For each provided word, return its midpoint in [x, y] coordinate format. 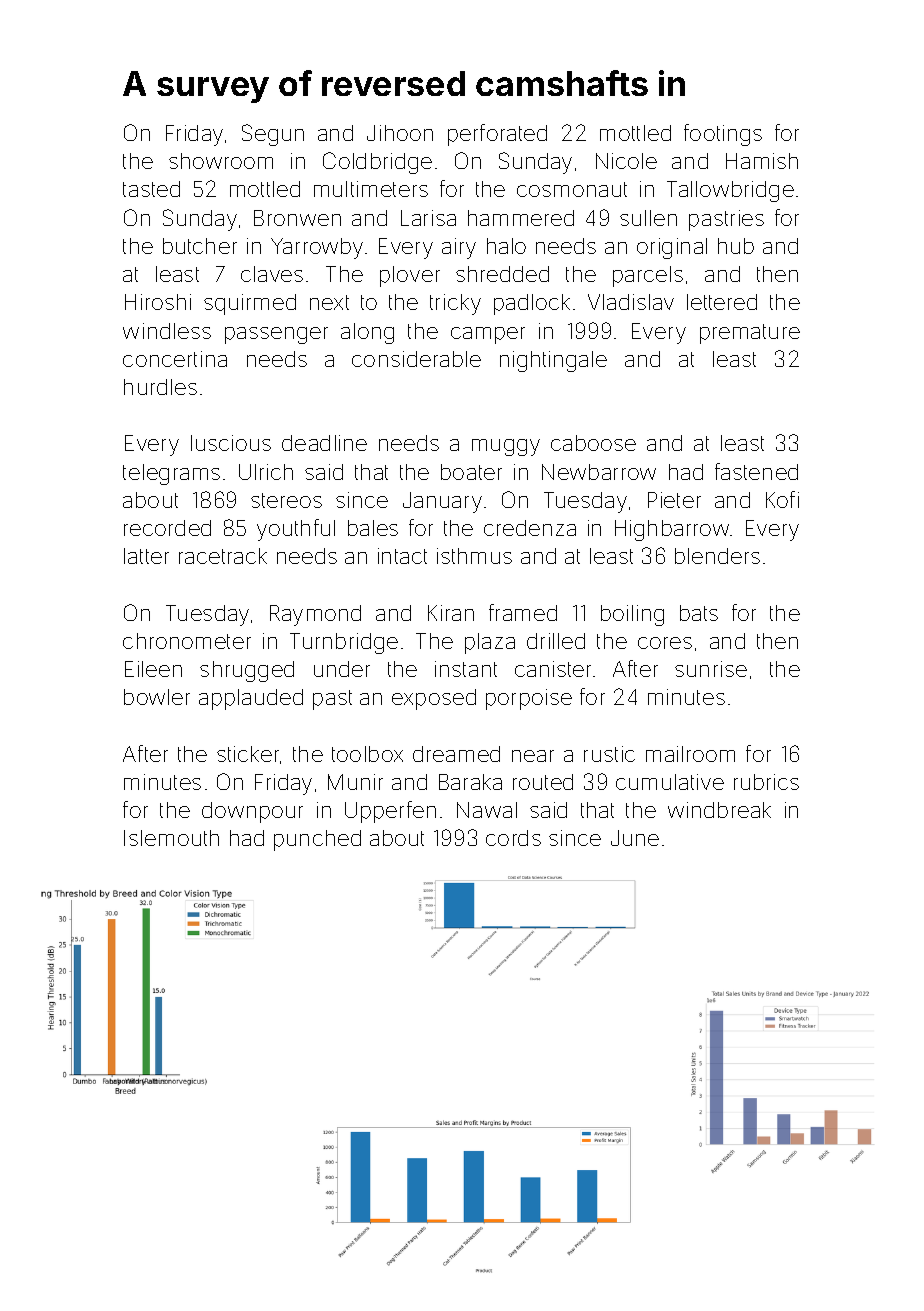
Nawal [487, 810]
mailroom [690, 754]
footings [723, 135]
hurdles [160, 387]
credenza [530, 528]
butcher [200, 246]
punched [317, 840]
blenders [717, 556]
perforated [497, 135]
